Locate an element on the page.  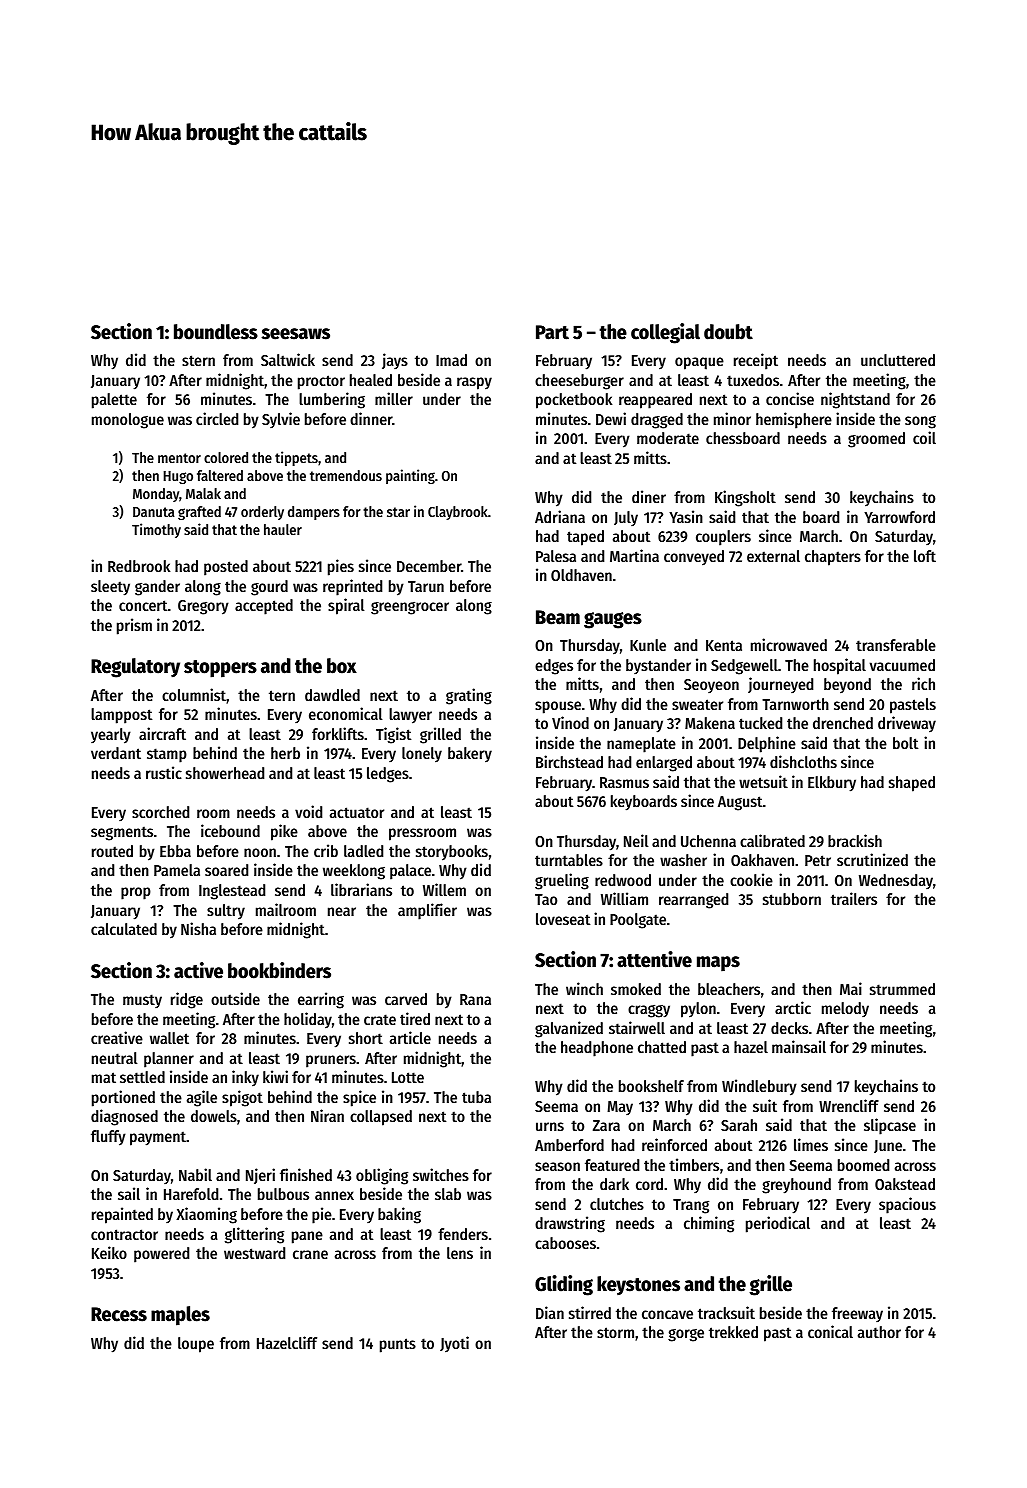
lonely is located at coordinates (422, 754).
